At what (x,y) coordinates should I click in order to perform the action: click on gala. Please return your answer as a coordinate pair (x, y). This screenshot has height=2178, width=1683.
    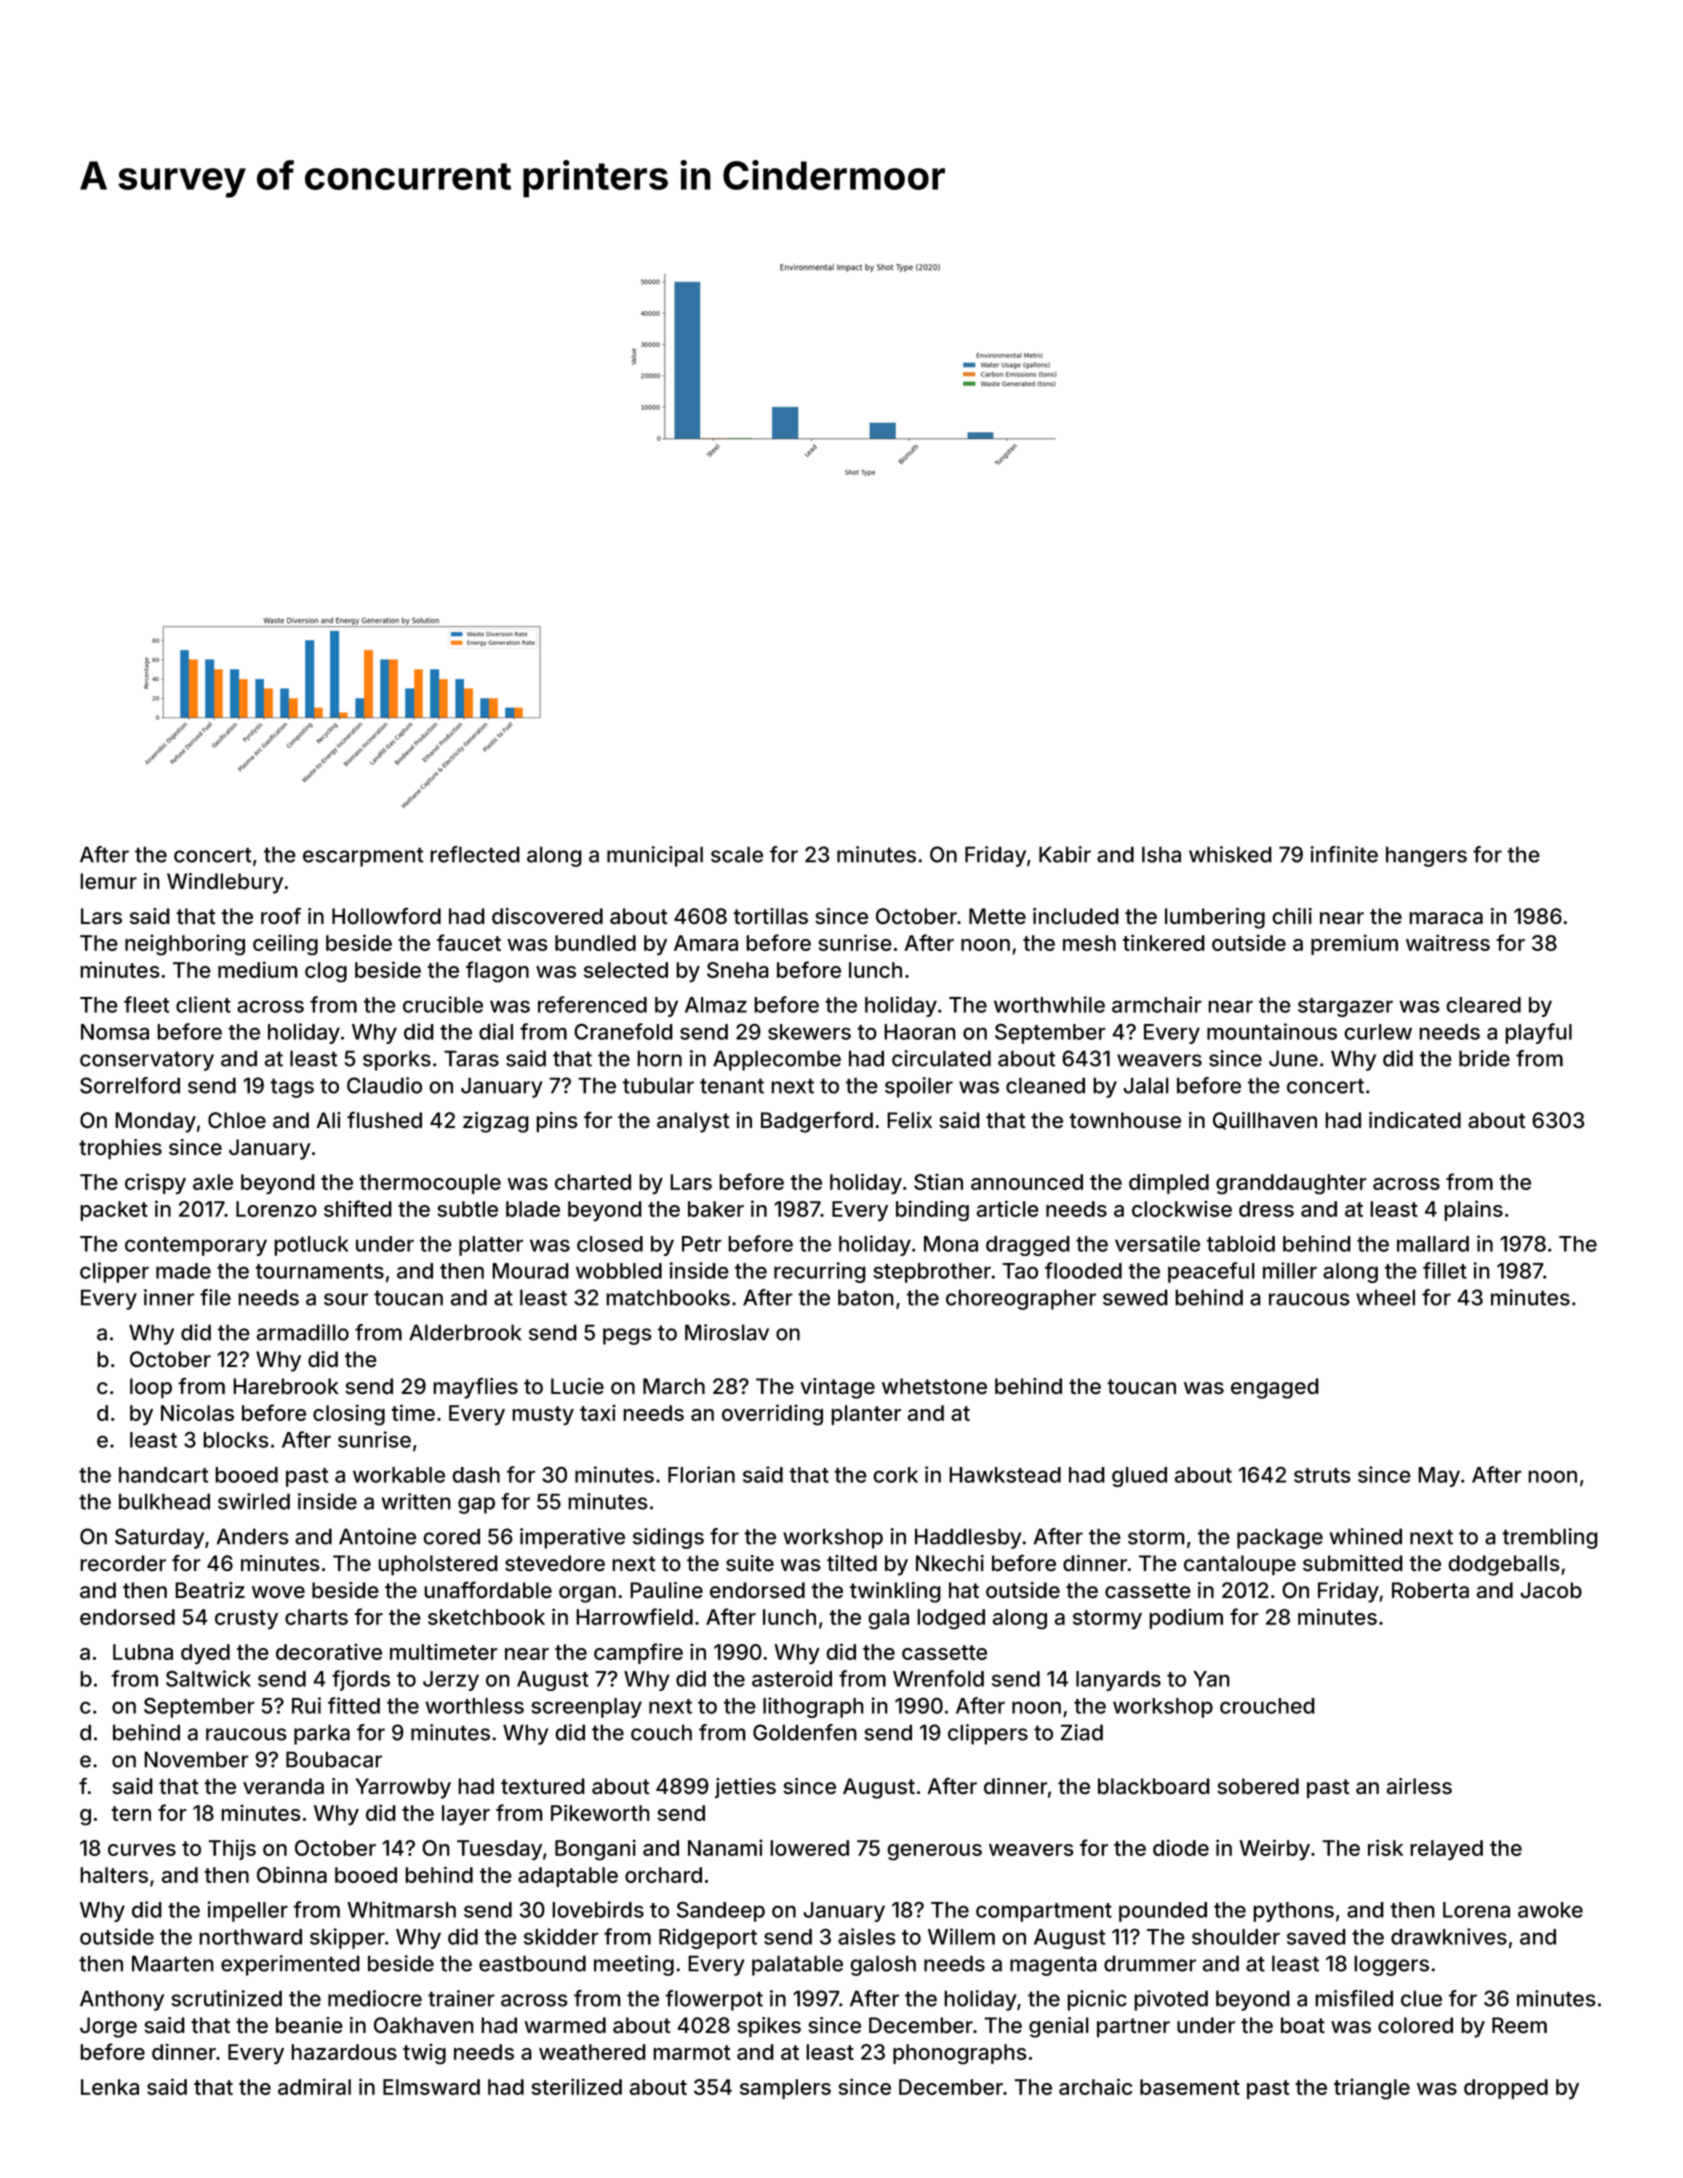
    Looking at the image, I should click on (888, 1619).
